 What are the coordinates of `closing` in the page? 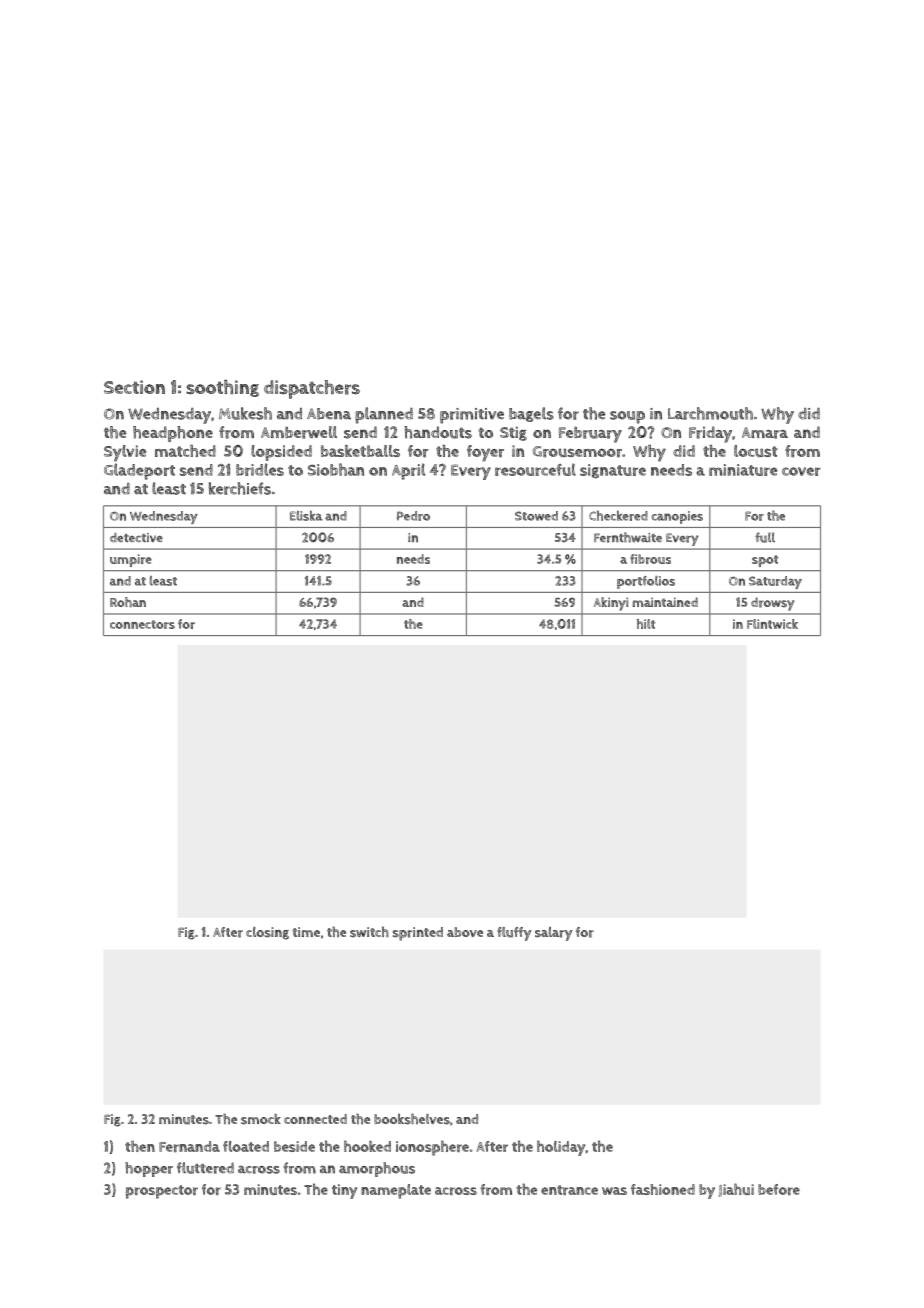 It's located at (267, 933).
